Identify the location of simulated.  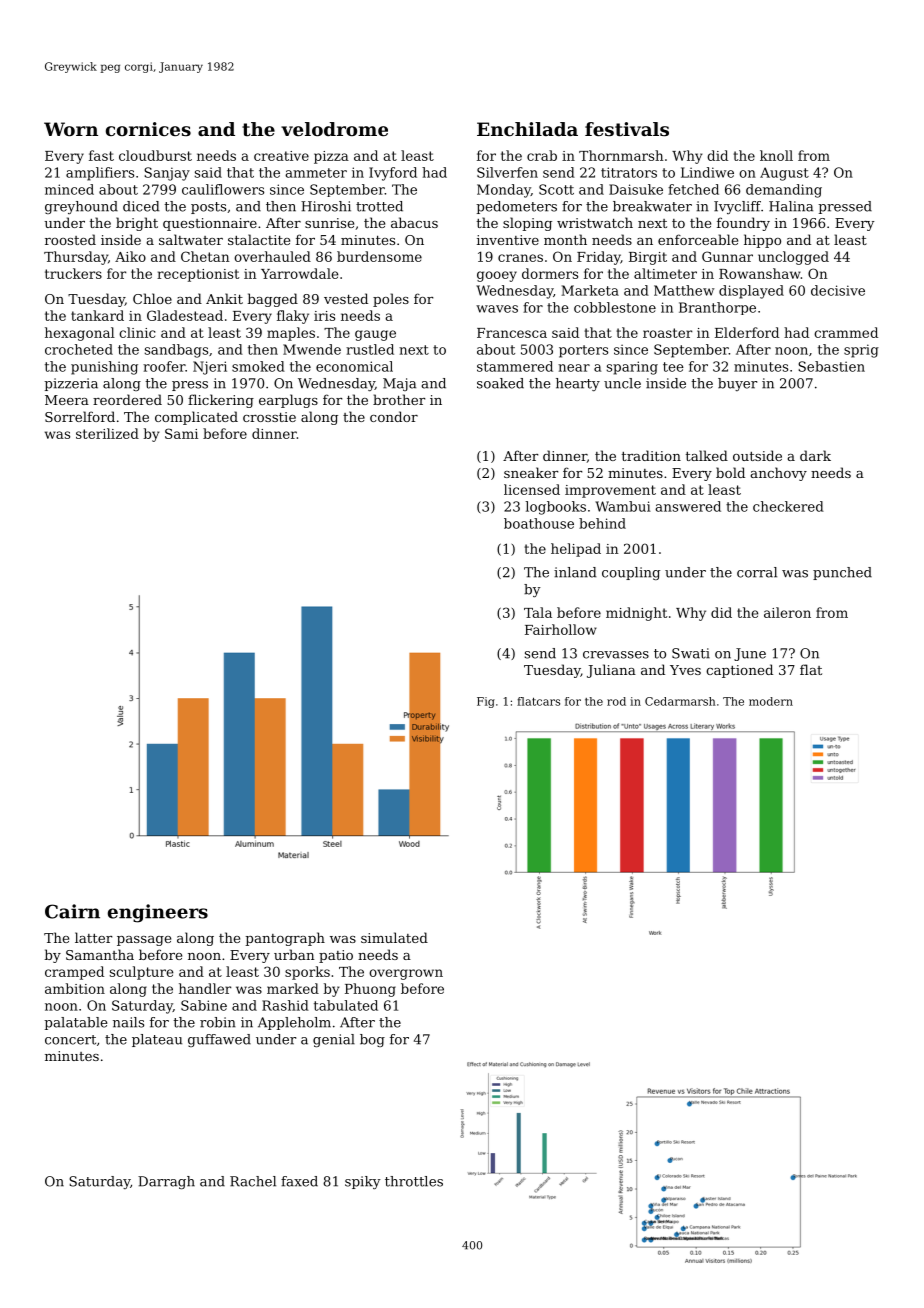
(394, 937).
